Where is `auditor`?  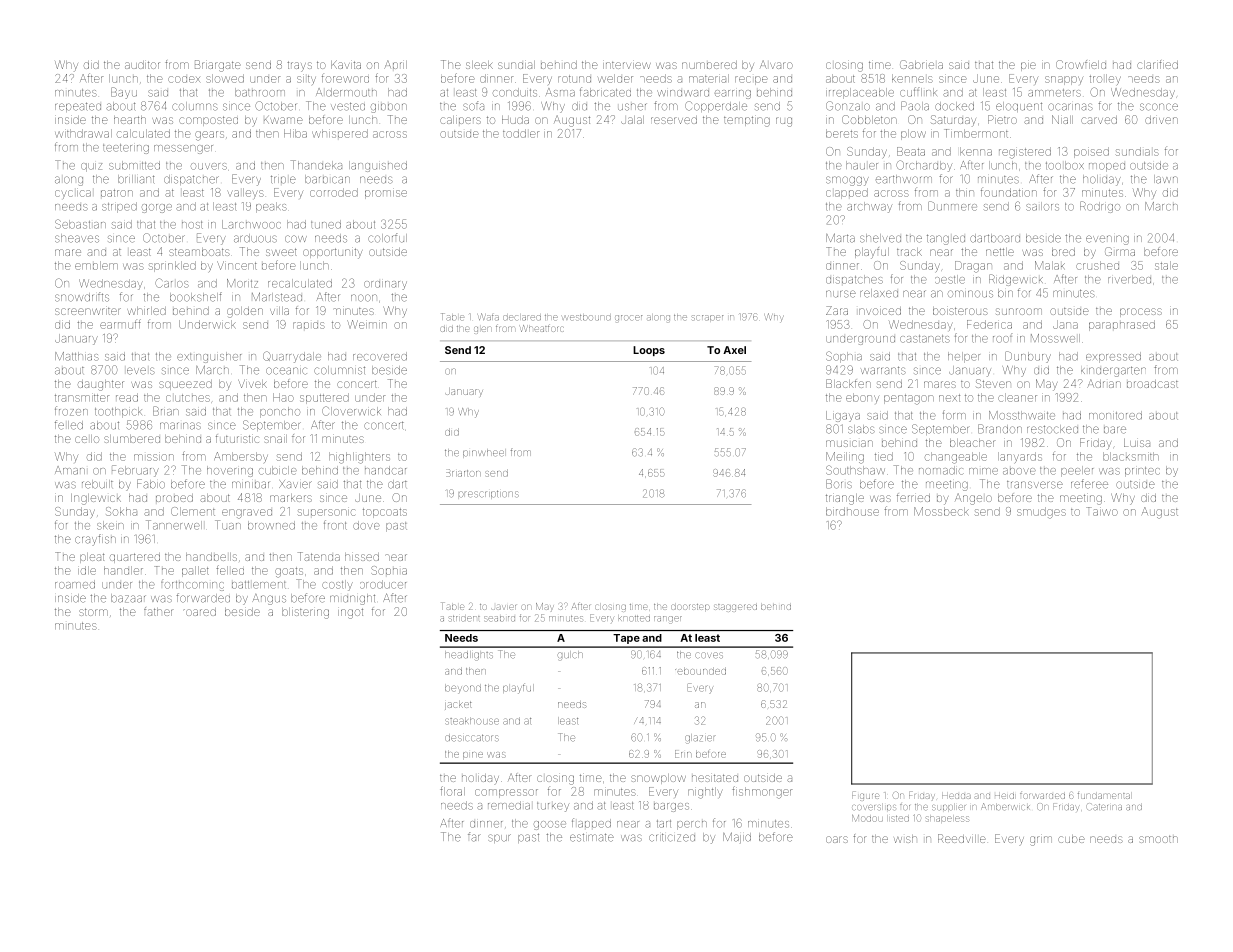
auditor is located at coordinates (142, 65).
